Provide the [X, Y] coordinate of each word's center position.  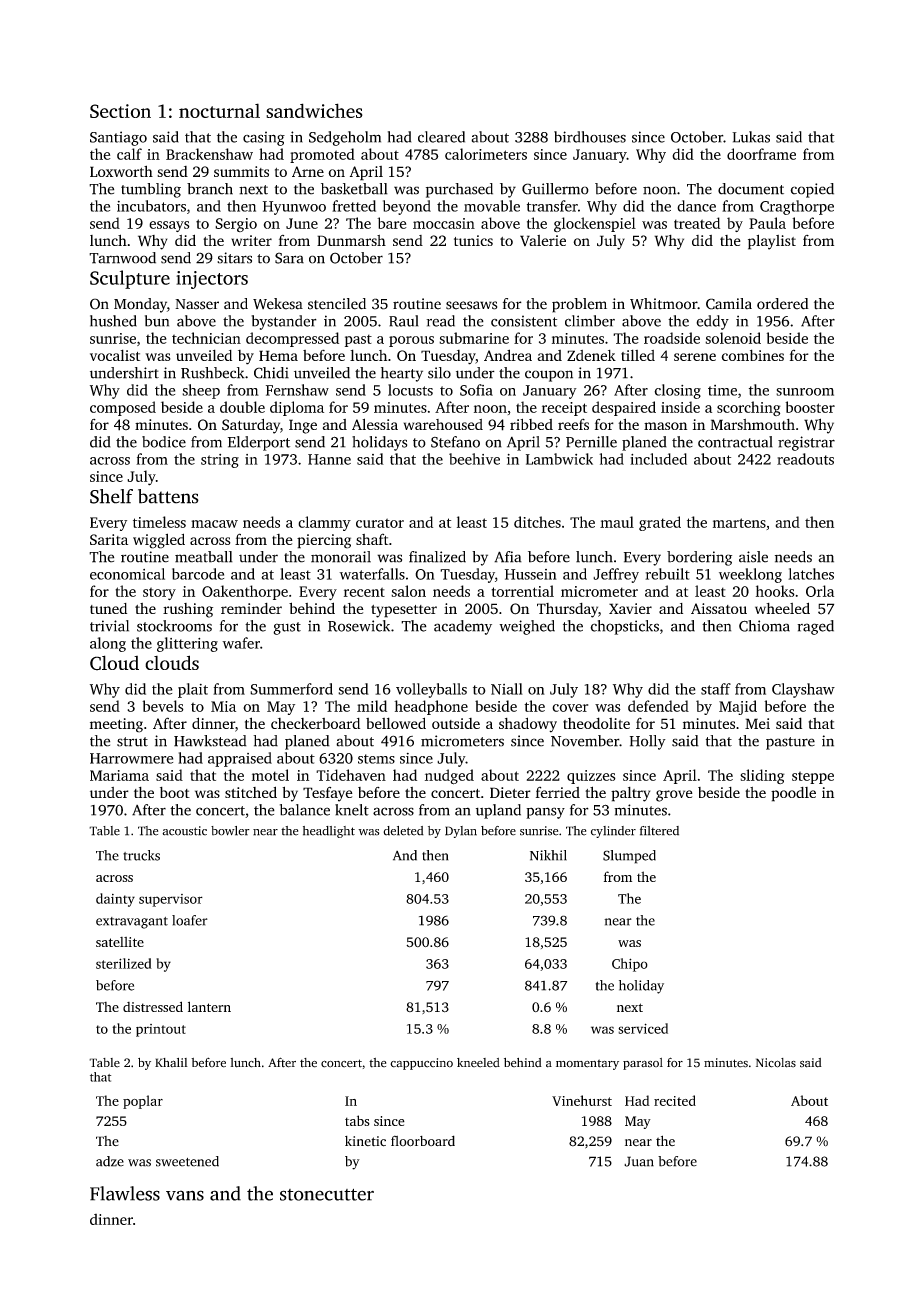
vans [185, 1195]
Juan [639, 1161]
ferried [558, 792]
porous [411, 341]
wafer [241, 643]
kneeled [478, 1063]
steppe [813, 777]
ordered [783, 304]
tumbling [151, 190]
